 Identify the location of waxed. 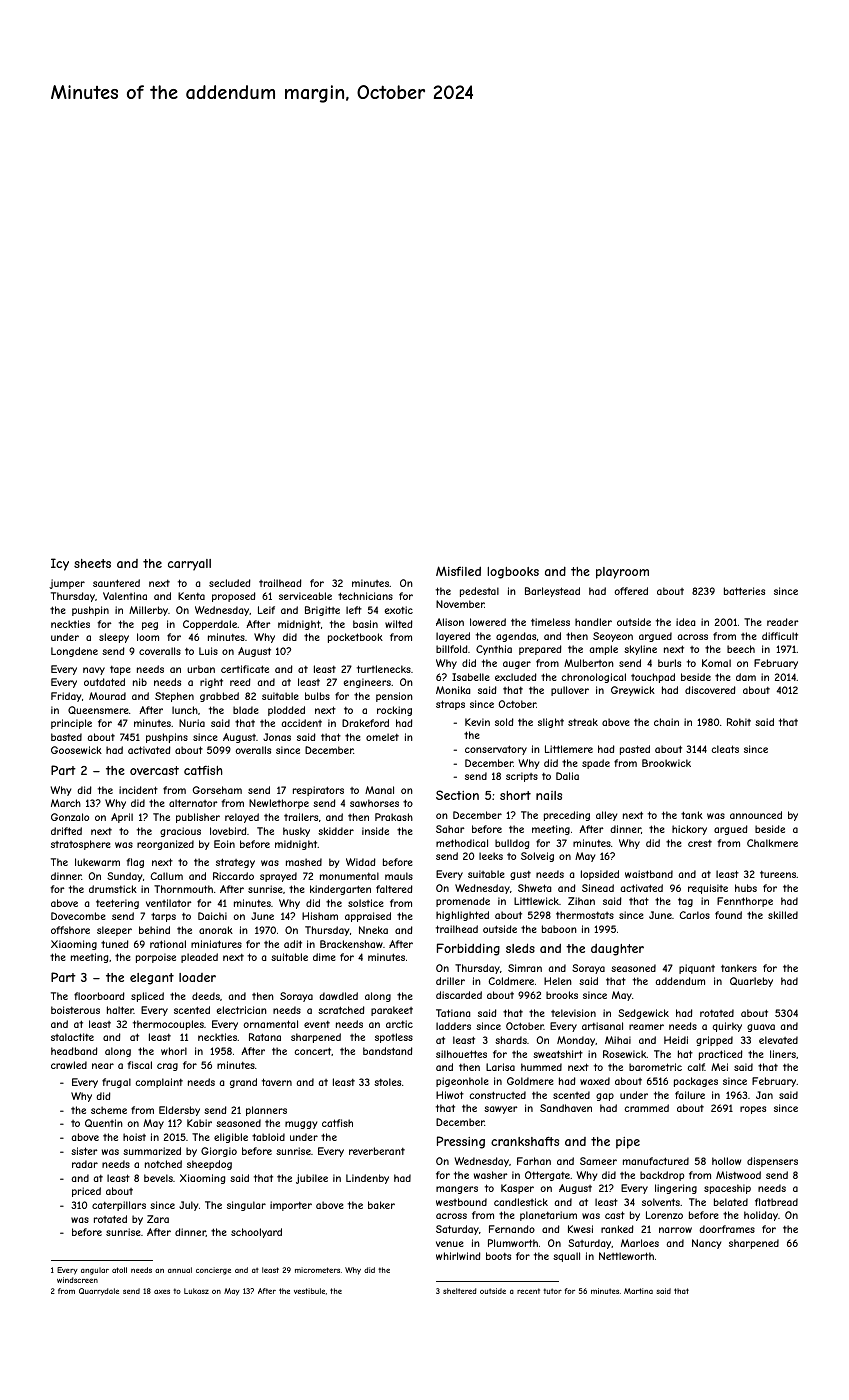
(595, 1081).
